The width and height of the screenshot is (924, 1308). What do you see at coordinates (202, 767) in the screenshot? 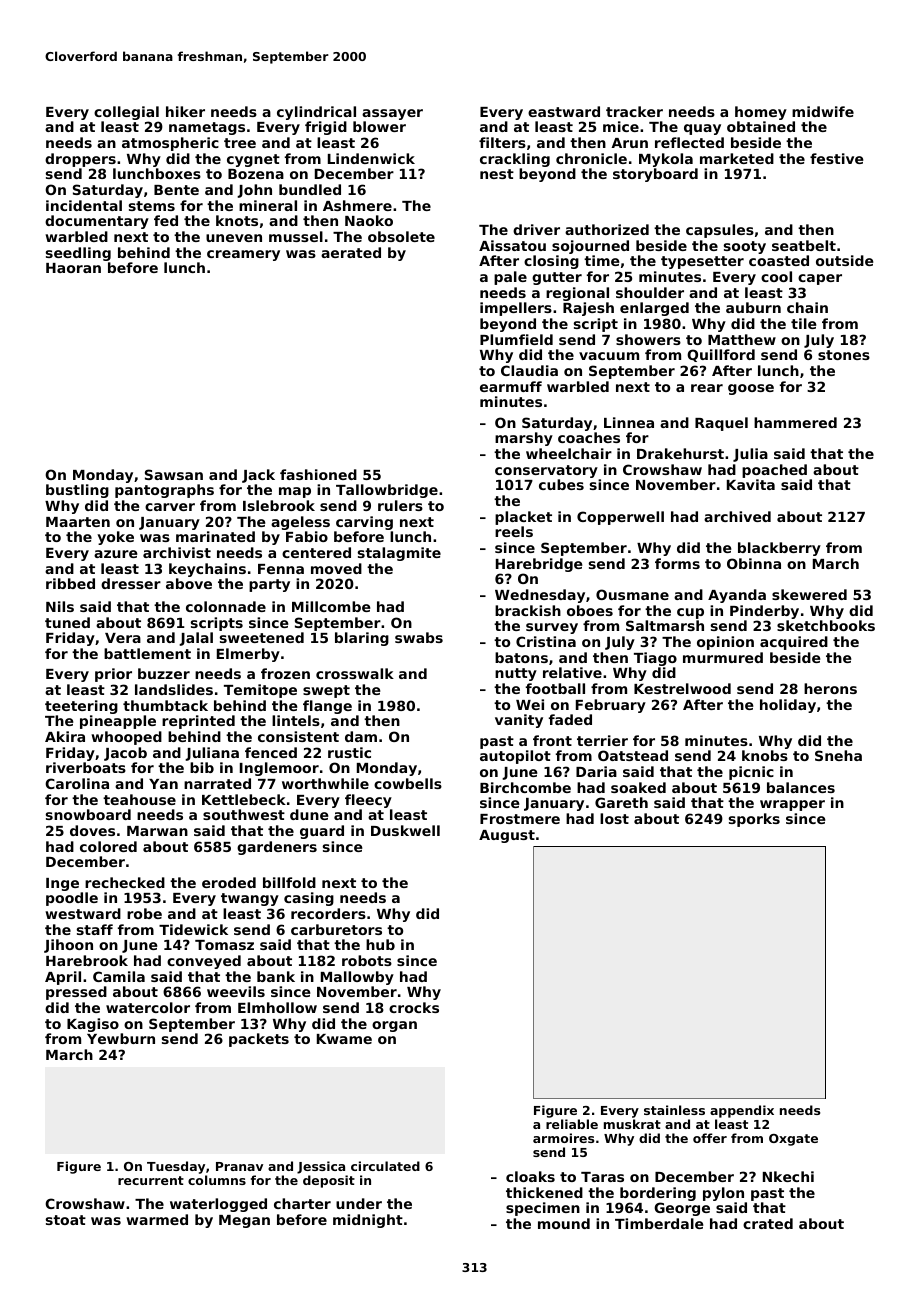
I see `bib` at bounding box center [202, 767].
